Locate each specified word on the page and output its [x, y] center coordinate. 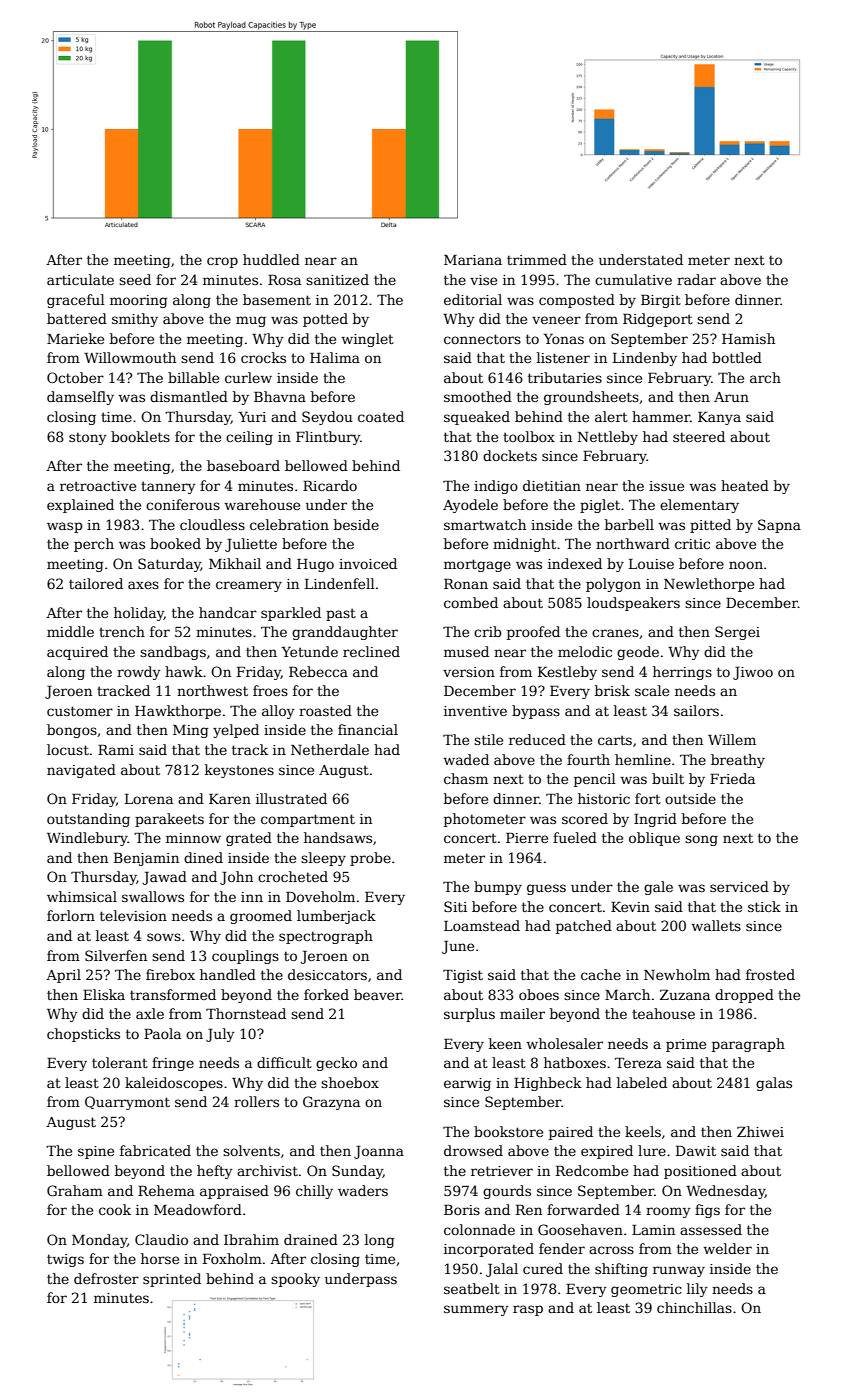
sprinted [172, 1280]
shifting [621, 1270]
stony [88, 438]
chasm [466, 778]
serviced [739, 886]
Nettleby [607, 438]
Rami [116, 750]
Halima [335, 357]
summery [476, 1310]
